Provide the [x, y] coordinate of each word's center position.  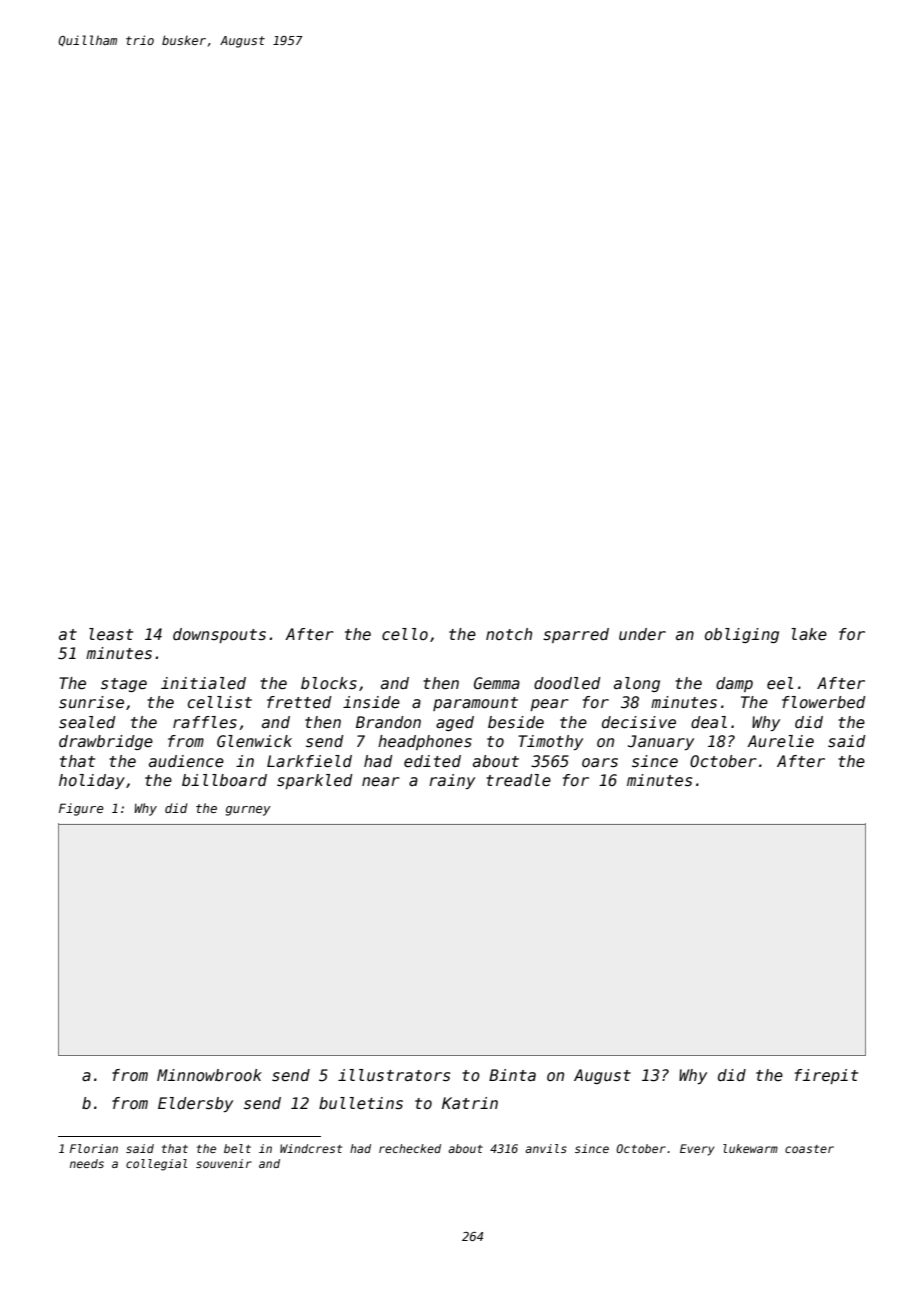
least [111, 634]
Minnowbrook [209, 1075]
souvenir [224, 1163]
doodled [567, 683]
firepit [826, 1076]
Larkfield [309, 761]
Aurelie [780, 741]
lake [809, 634]
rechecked [410, 1148]
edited [432, 761]
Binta [512, 1075]
